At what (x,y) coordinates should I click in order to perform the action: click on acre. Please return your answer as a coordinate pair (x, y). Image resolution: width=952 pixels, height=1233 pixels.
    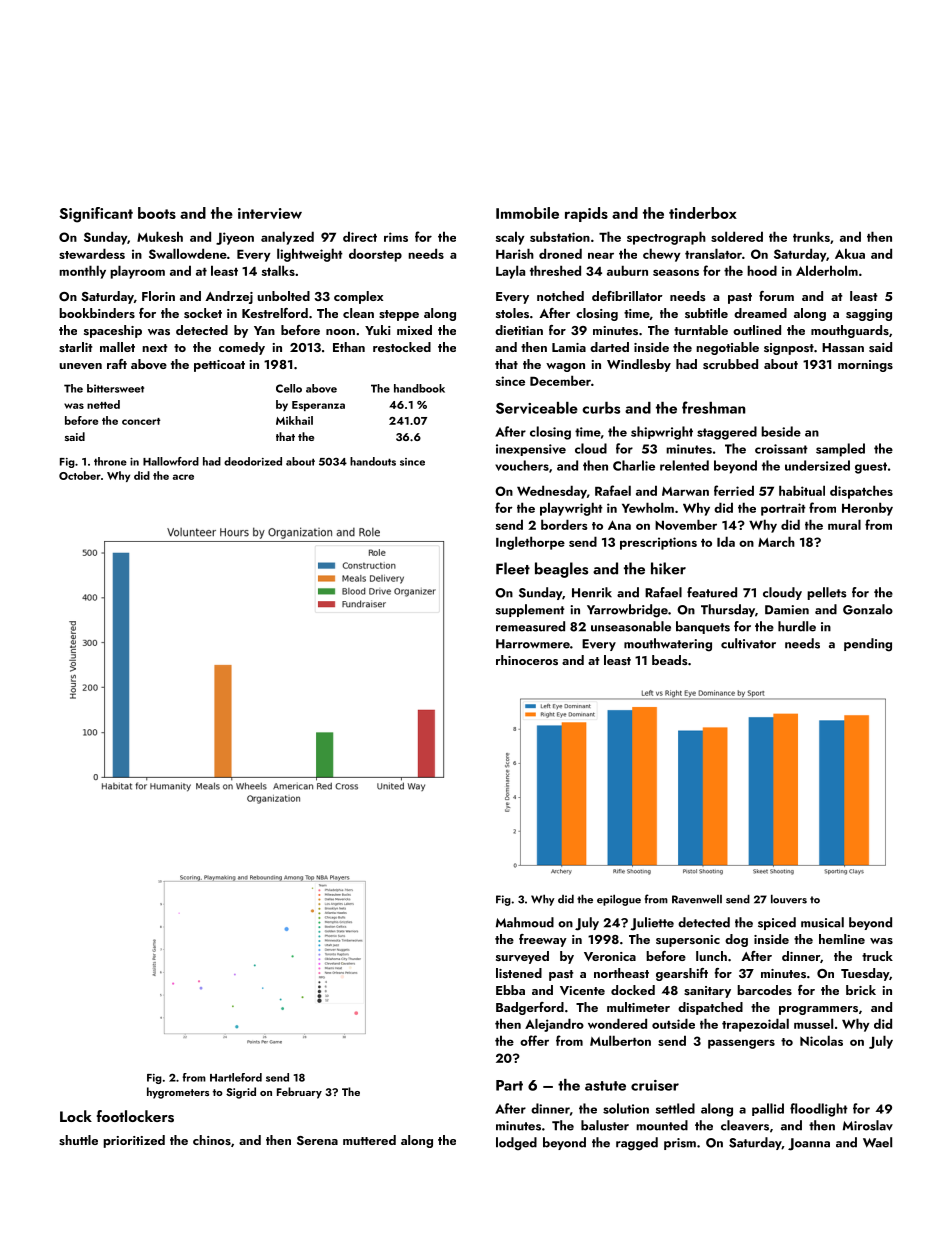
    Looking at the image, I should click on (183, 477).
